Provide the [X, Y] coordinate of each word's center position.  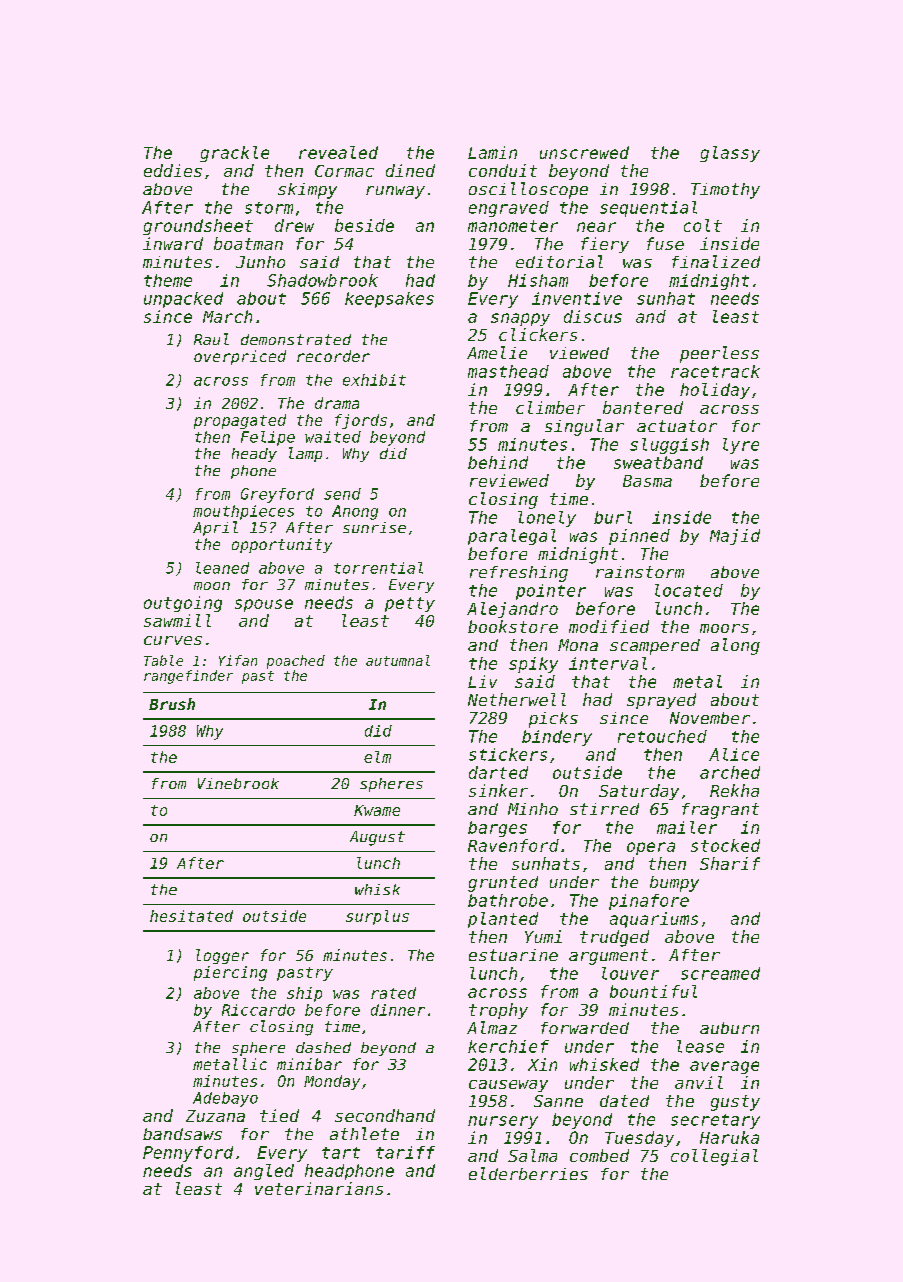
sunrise [374, 527]
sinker [498, 790]
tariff [405, 1152]
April [215, 528]
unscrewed [584, 152]
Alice [734, 754]
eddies [173, 170]
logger [222, 956]
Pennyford [188, 1154]
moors [724, 628]
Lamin [492, 152]
